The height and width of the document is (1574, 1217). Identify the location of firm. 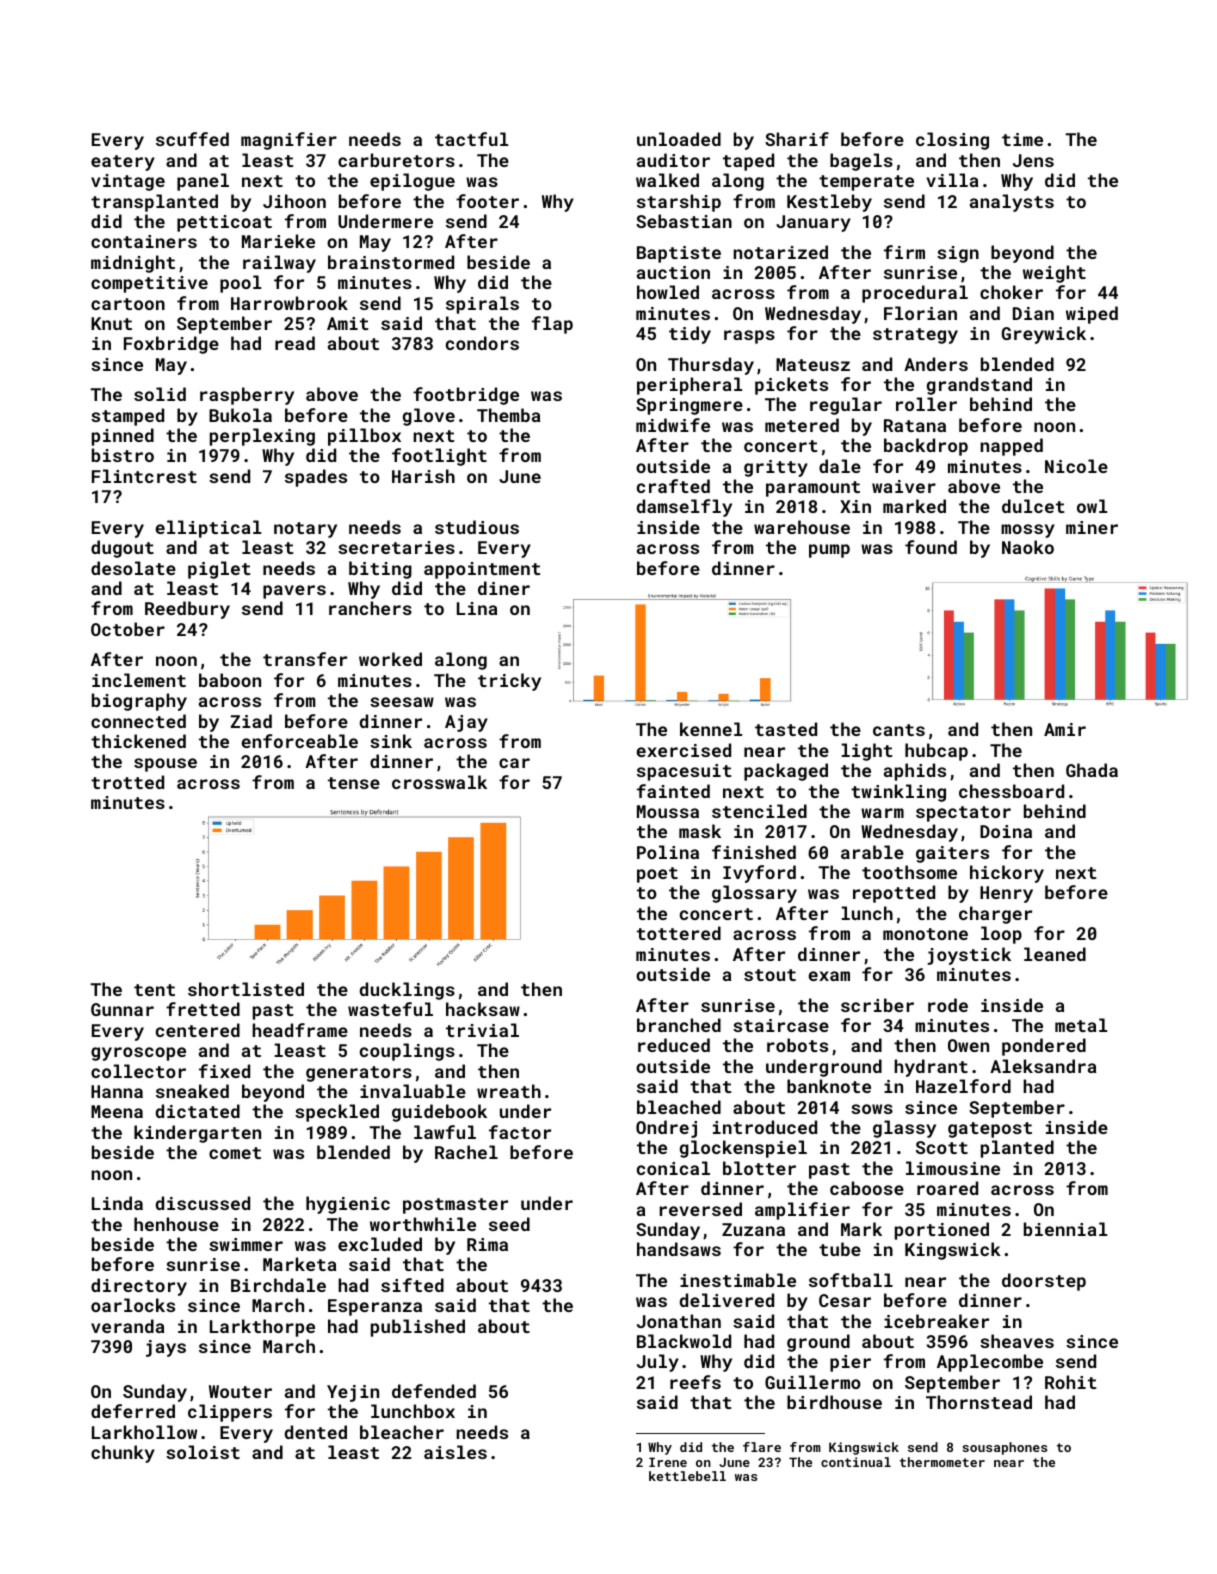
(904, 252).
